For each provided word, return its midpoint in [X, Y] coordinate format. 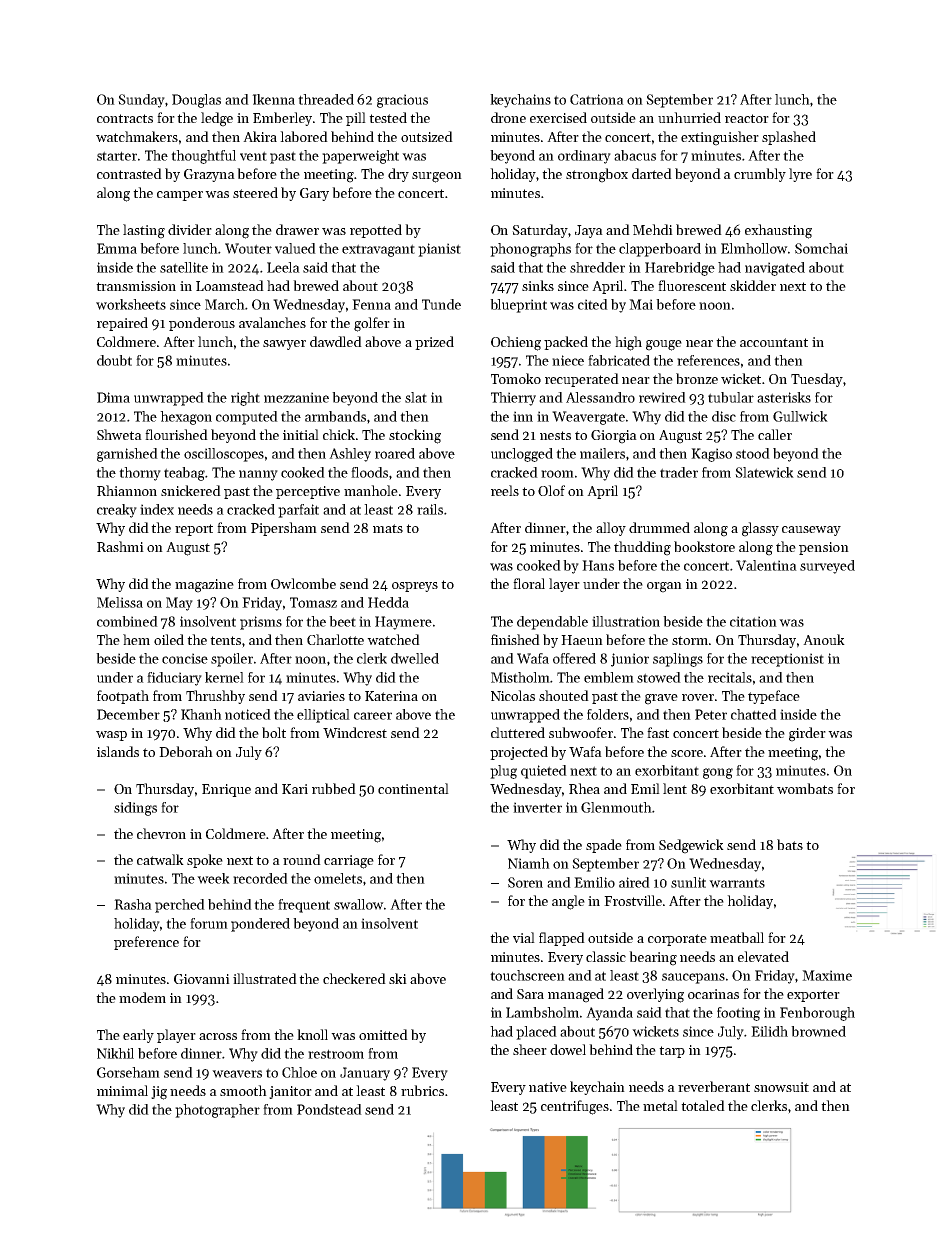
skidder [753, 285]
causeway [811, 531]
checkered [354, 978]
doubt [114, 360]
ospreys [415, 587]
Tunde [441, 304]
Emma [117, 248]
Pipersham [284, 529]
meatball [737, 937]
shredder [597, 267]
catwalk [160, 859]
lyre [800, 175]
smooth [243, 1090]
